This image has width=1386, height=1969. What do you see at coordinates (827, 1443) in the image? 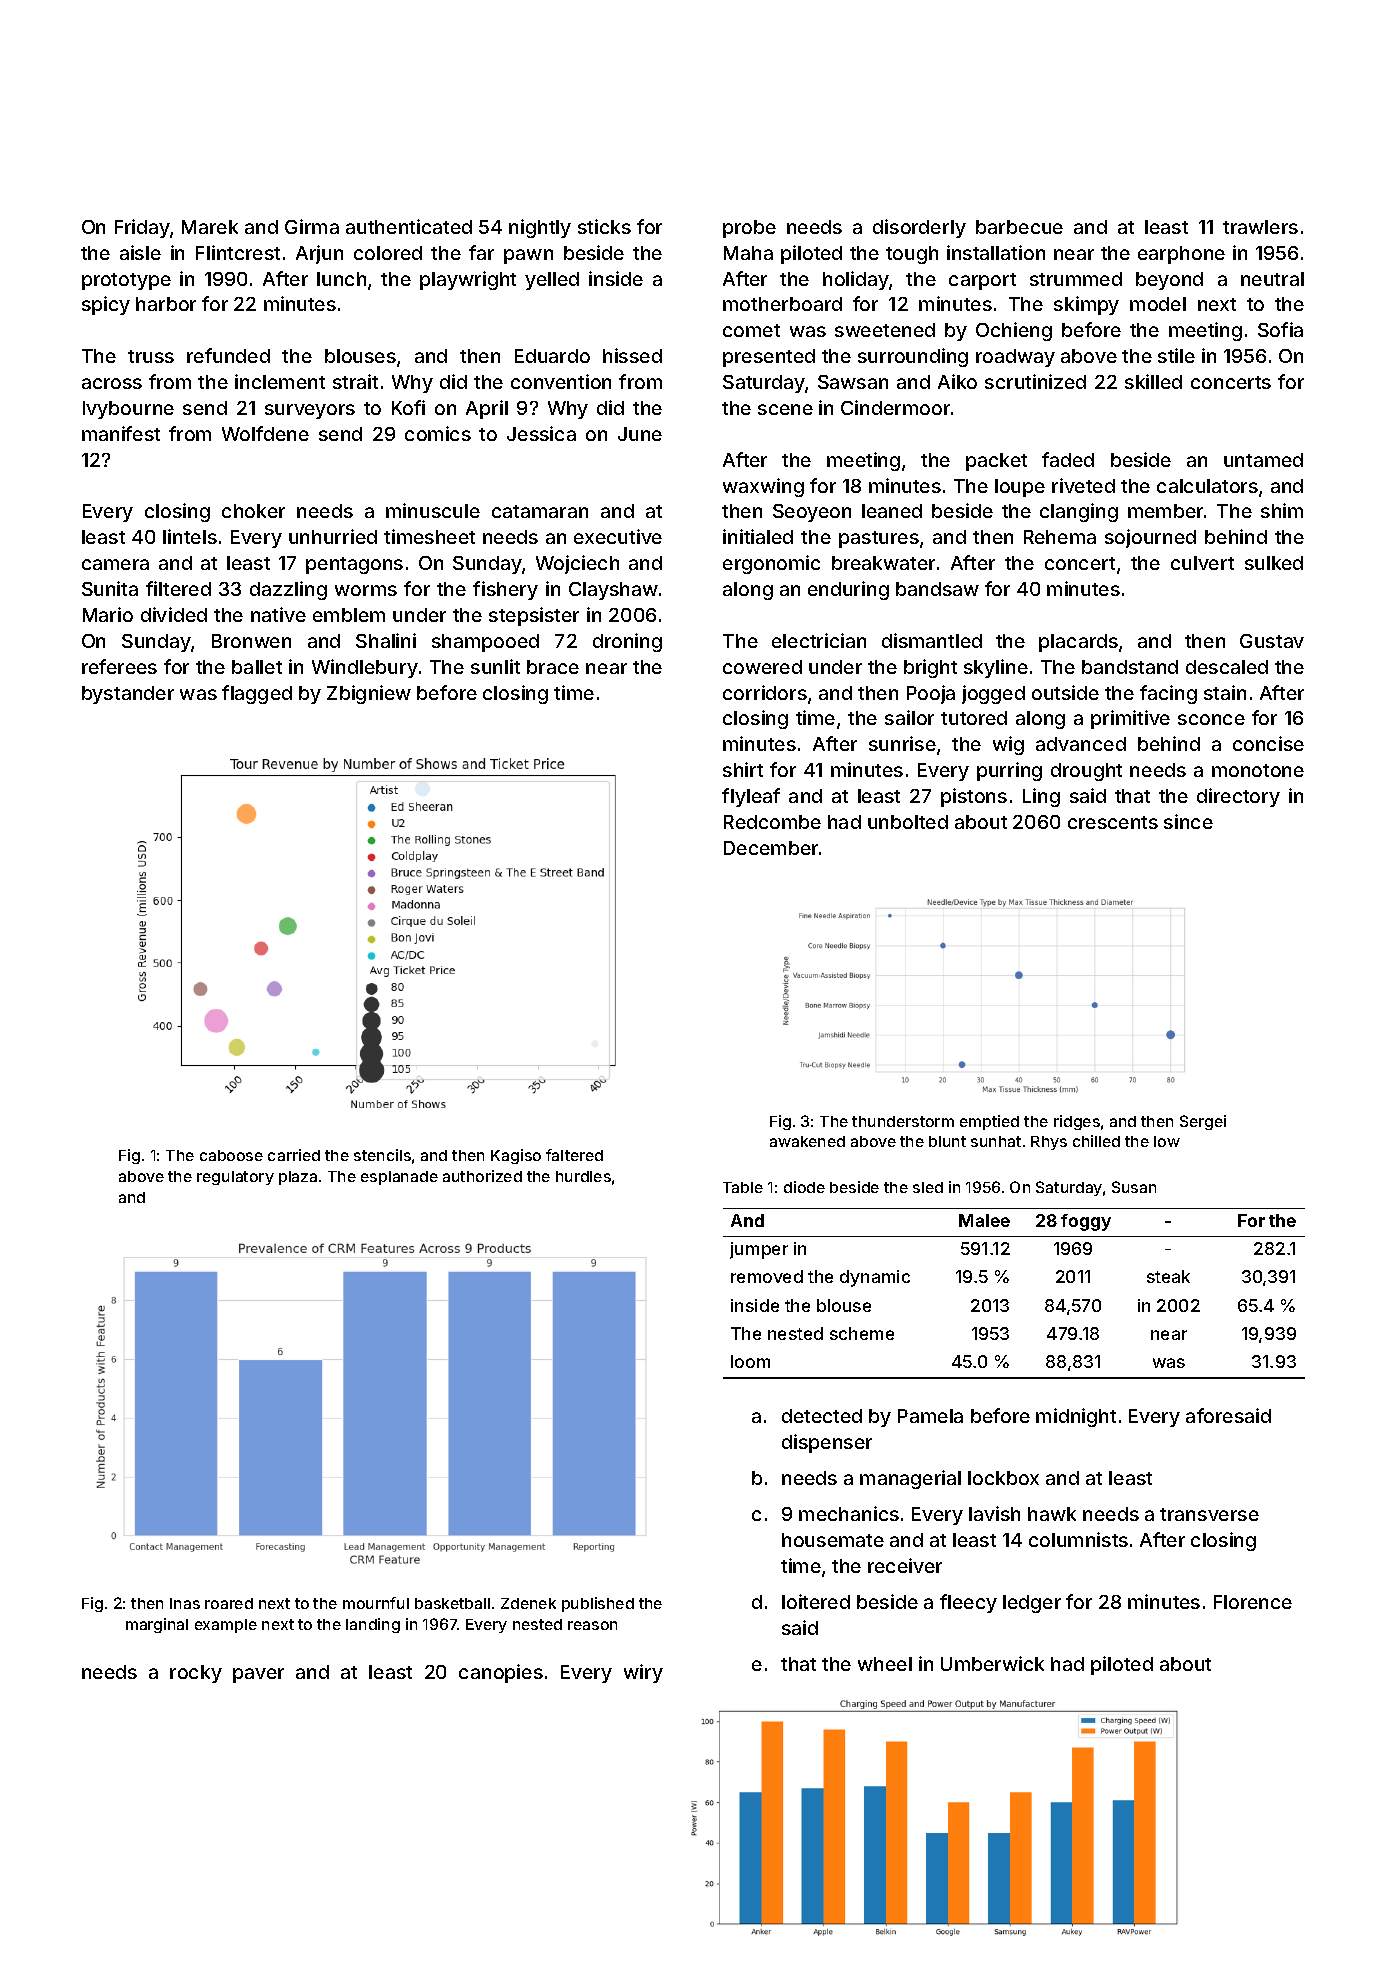
I see `dispenser` at bounding box center [827, 1443].
